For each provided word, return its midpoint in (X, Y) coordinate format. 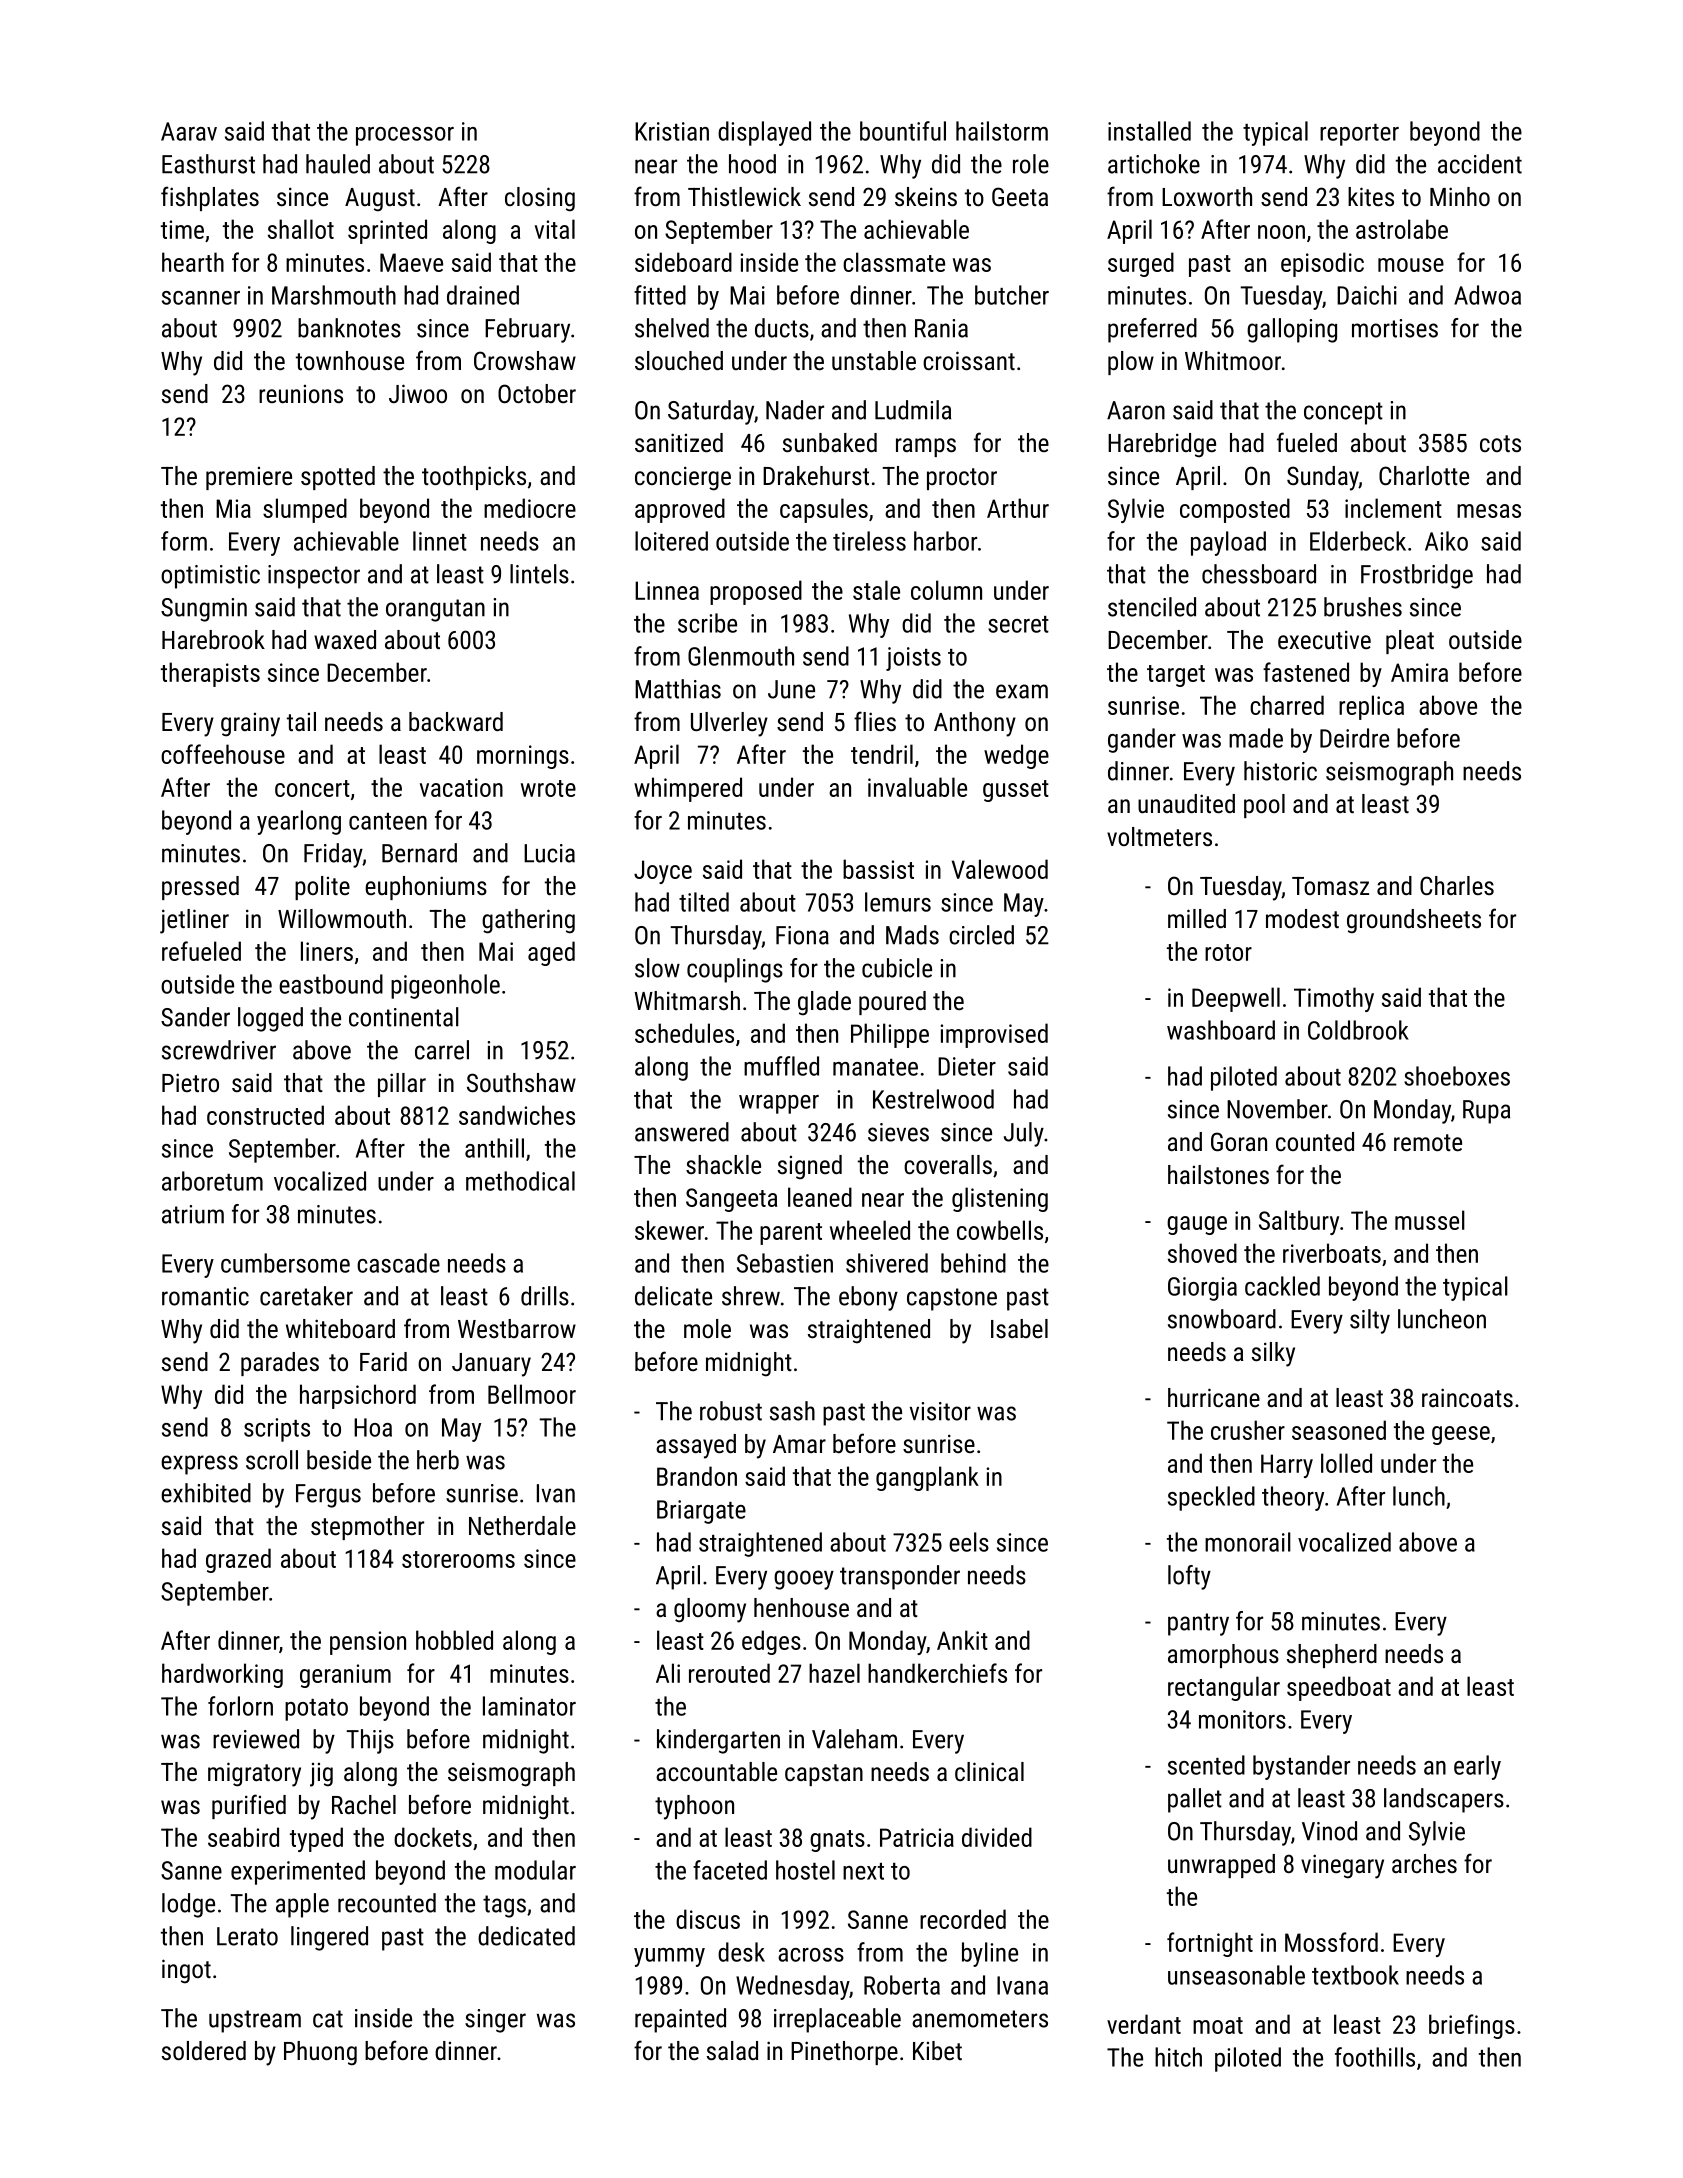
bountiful (903, 131)
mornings (523, 757)
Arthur (1018, 508)
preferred (1152, 330)
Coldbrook (1358, 1030)
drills (545, 1296)
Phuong (320, 2053)
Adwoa (1487, 295)
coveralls (948, 1164)
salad (732, 2050)
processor (405, 136)
